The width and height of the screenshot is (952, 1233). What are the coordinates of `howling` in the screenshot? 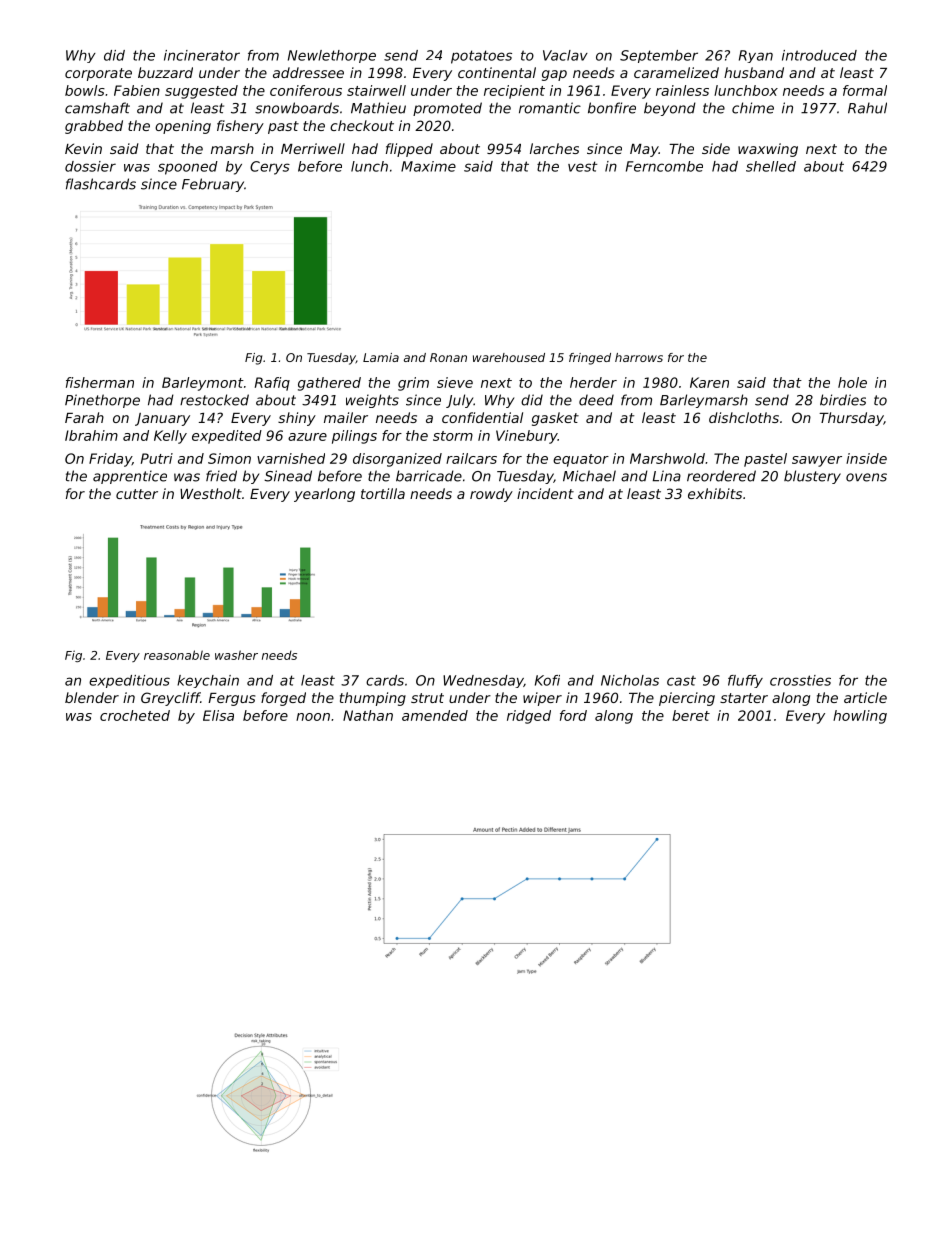 It's located at (860, 717).
